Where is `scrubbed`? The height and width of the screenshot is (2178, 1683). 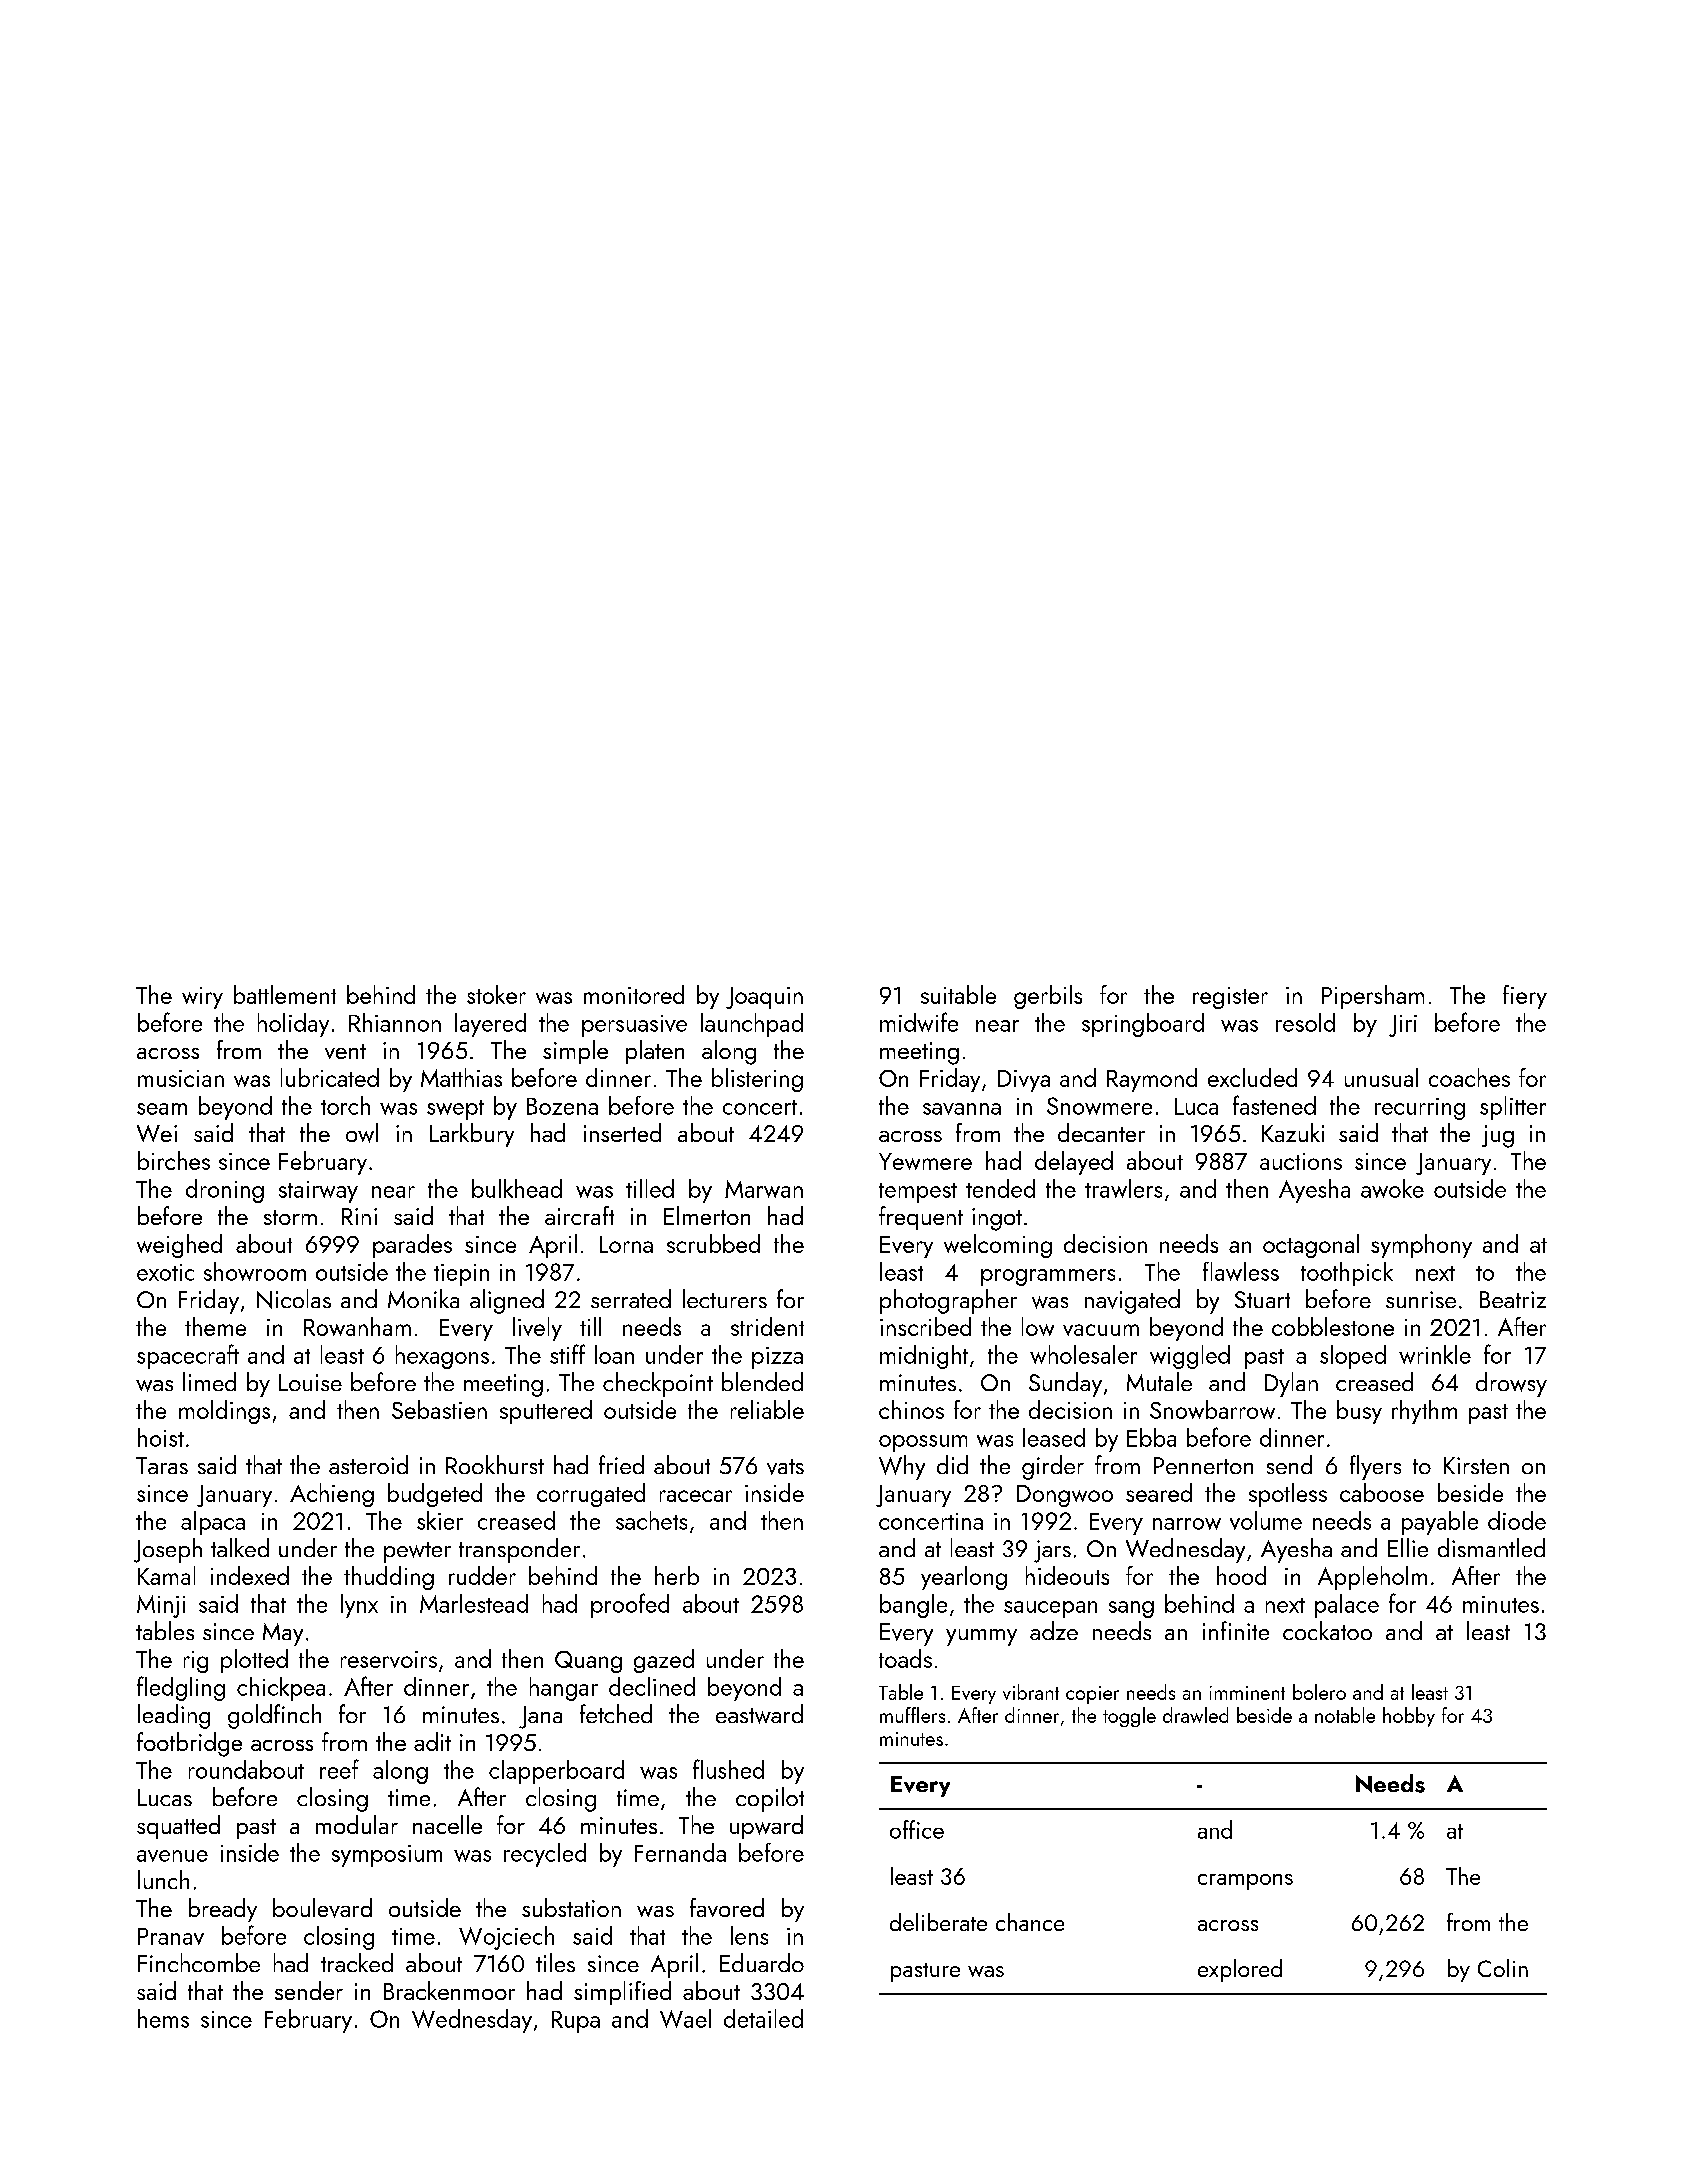 scrubbed is located at coordinates (713, 1243).
